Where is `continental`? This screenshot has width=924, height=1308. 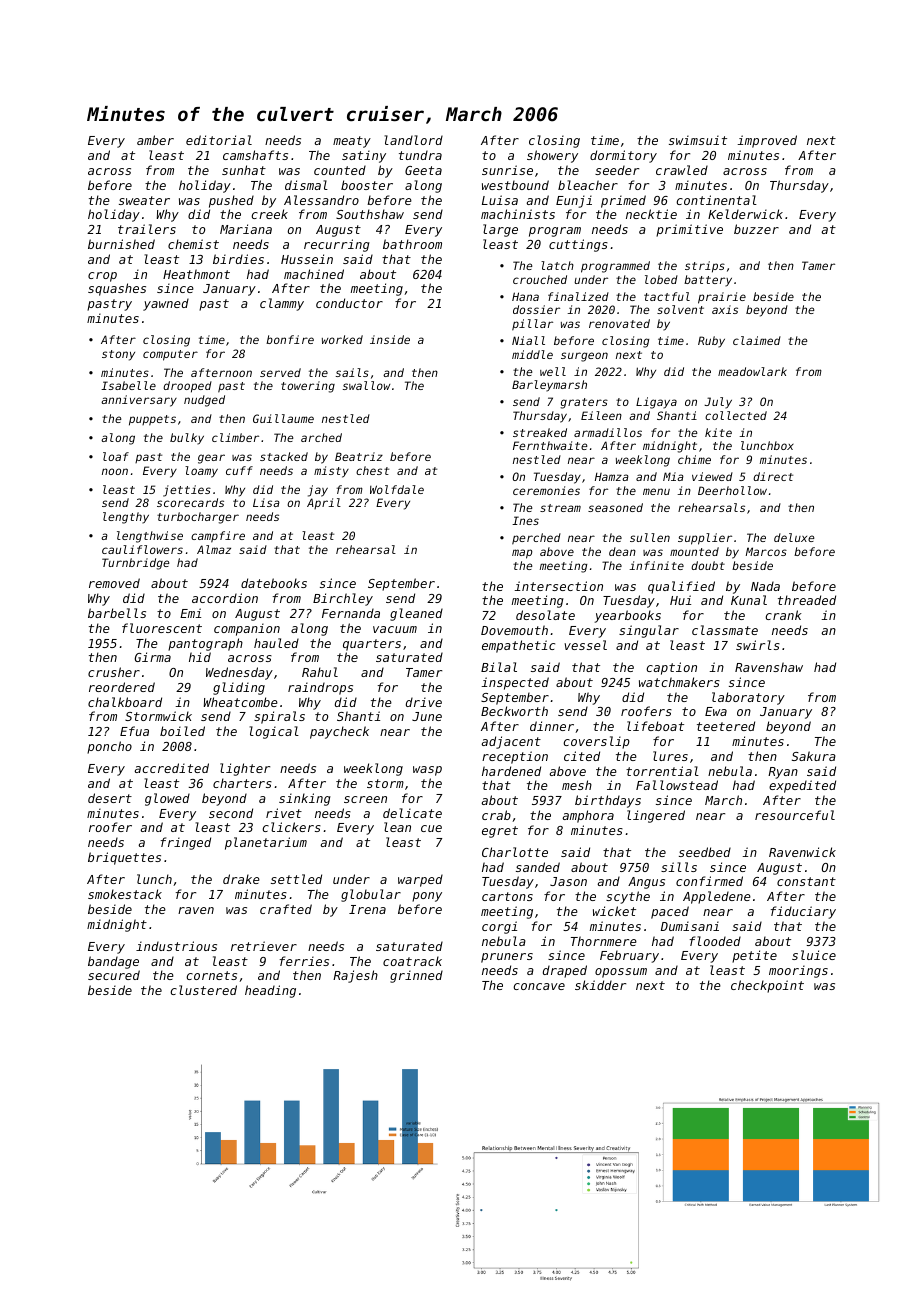
continental is located at coordinates (716, 200).
